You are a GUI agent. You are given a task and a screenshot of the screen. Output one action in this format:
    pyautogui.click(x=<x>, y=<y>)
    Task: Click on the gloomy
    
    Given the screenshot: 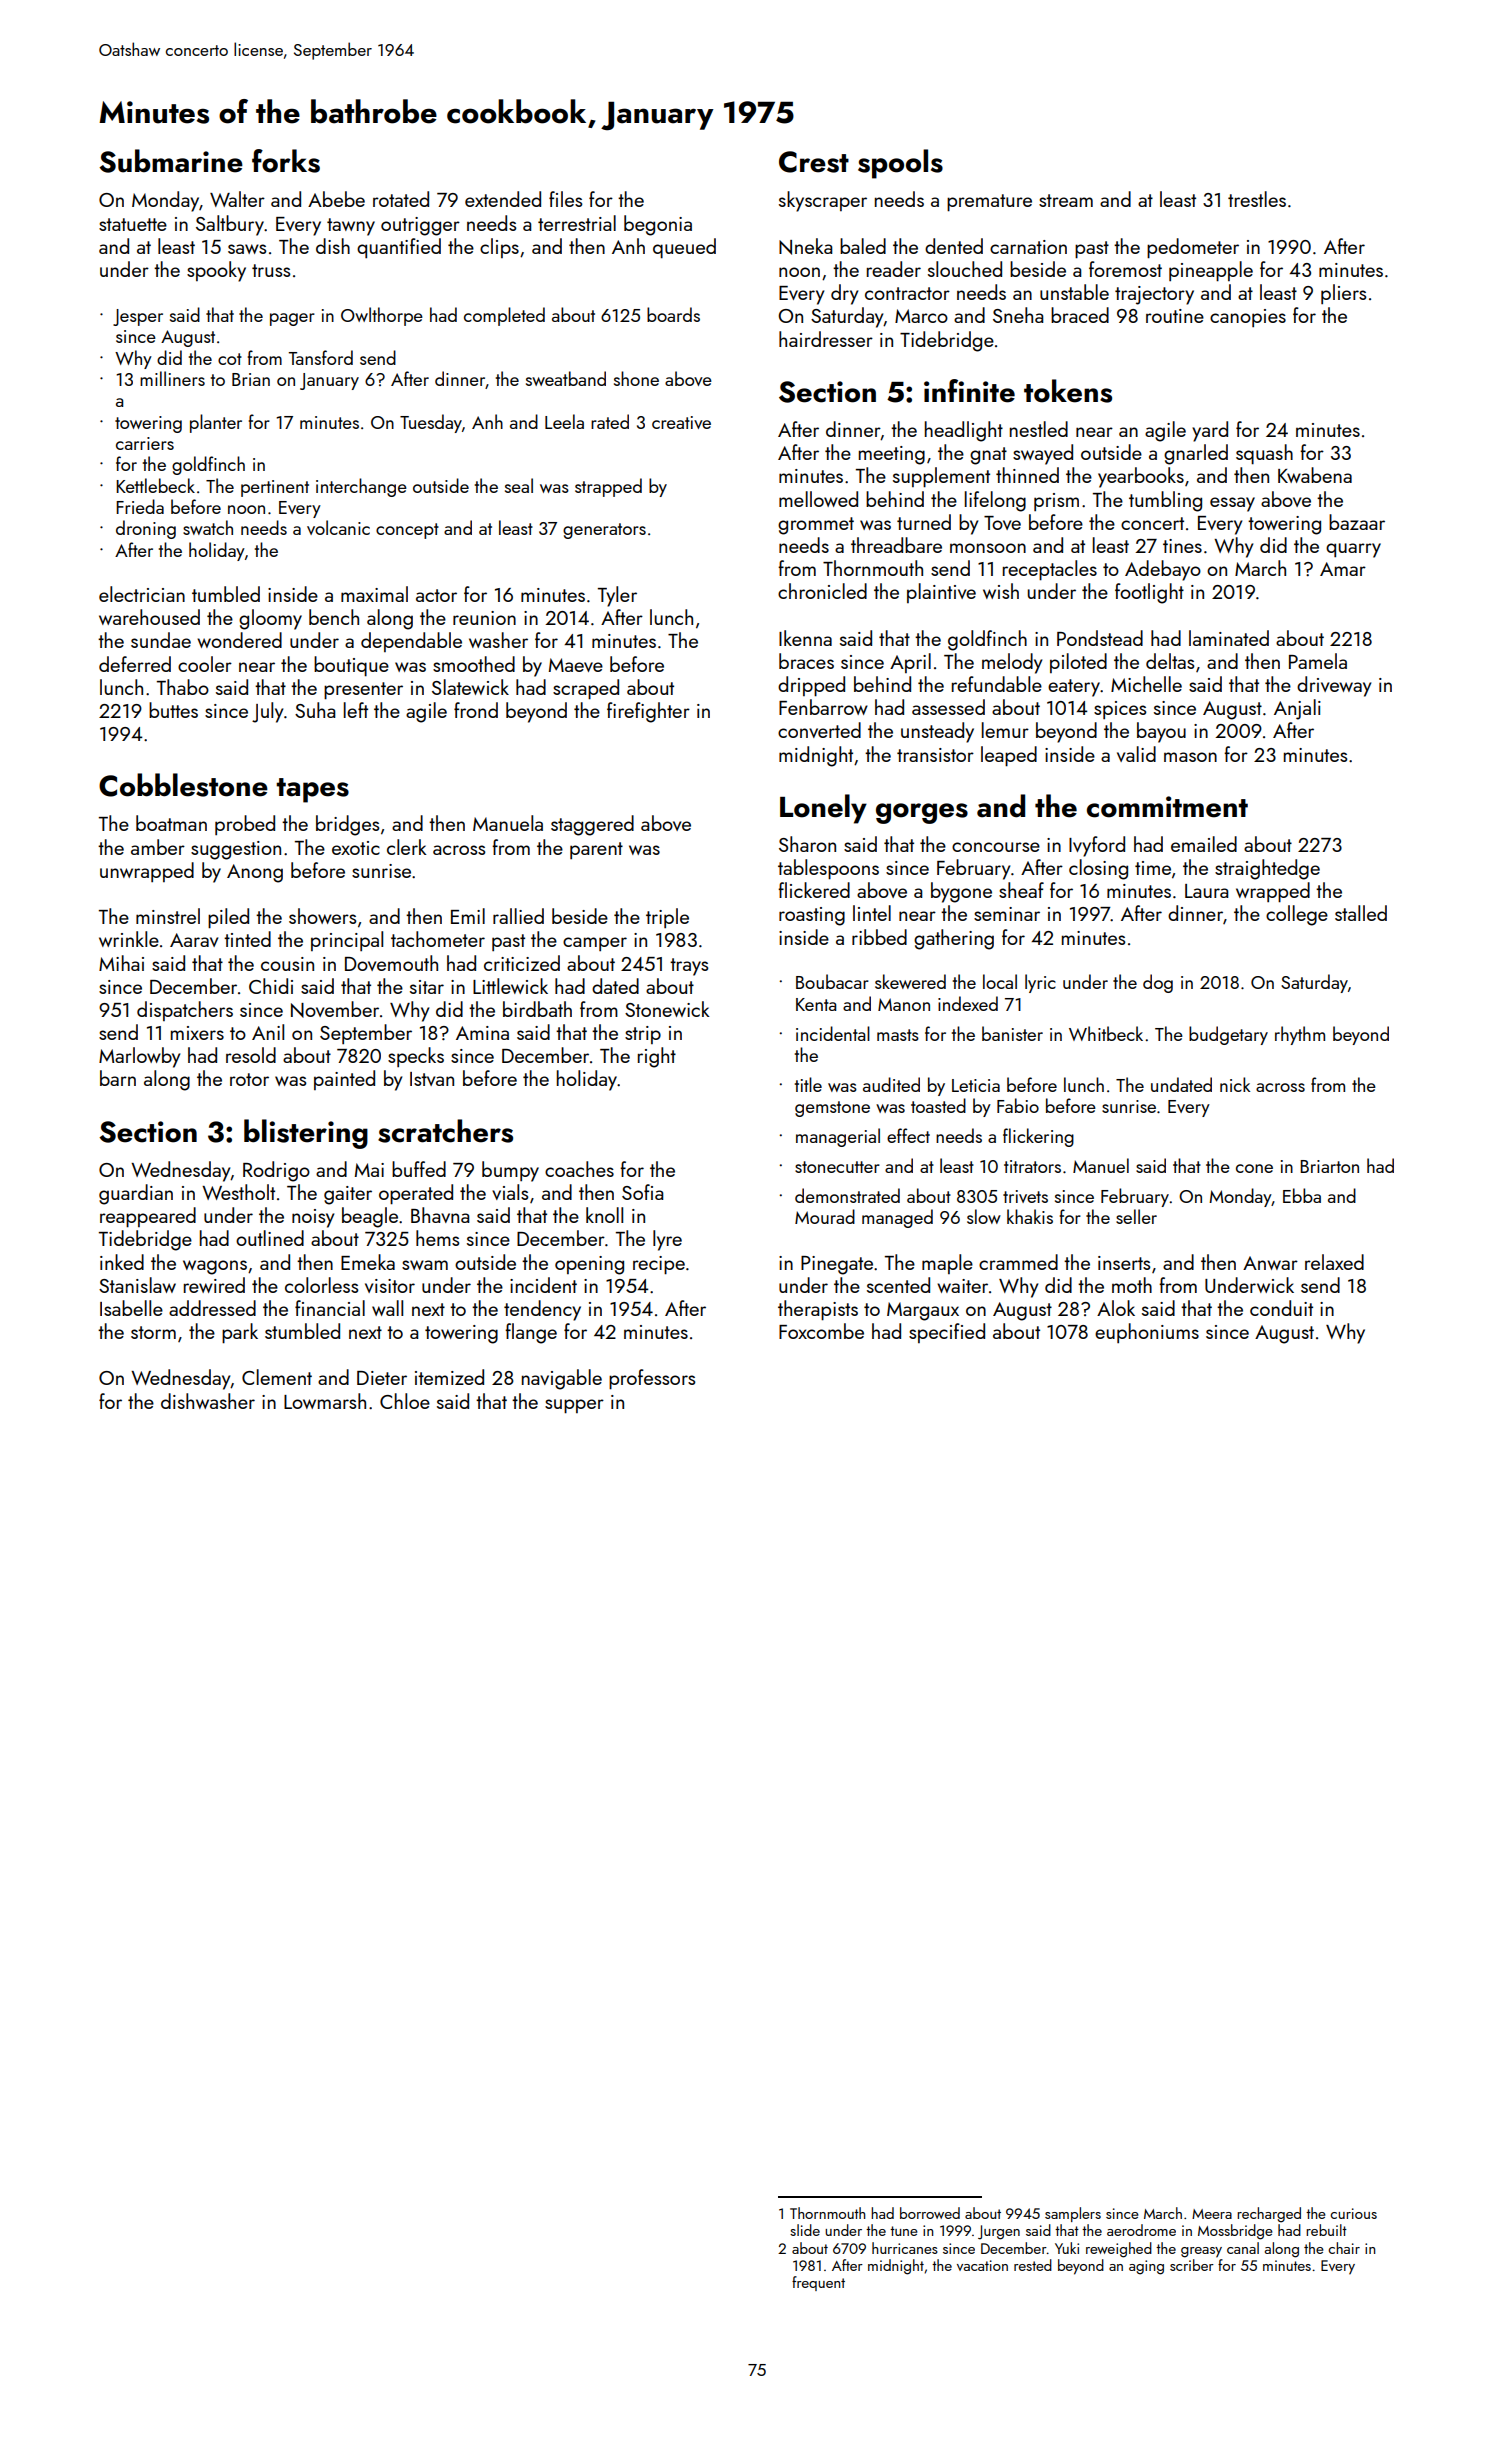 What is the action you would take?
    pyautogui.click(x=270, y=619)
